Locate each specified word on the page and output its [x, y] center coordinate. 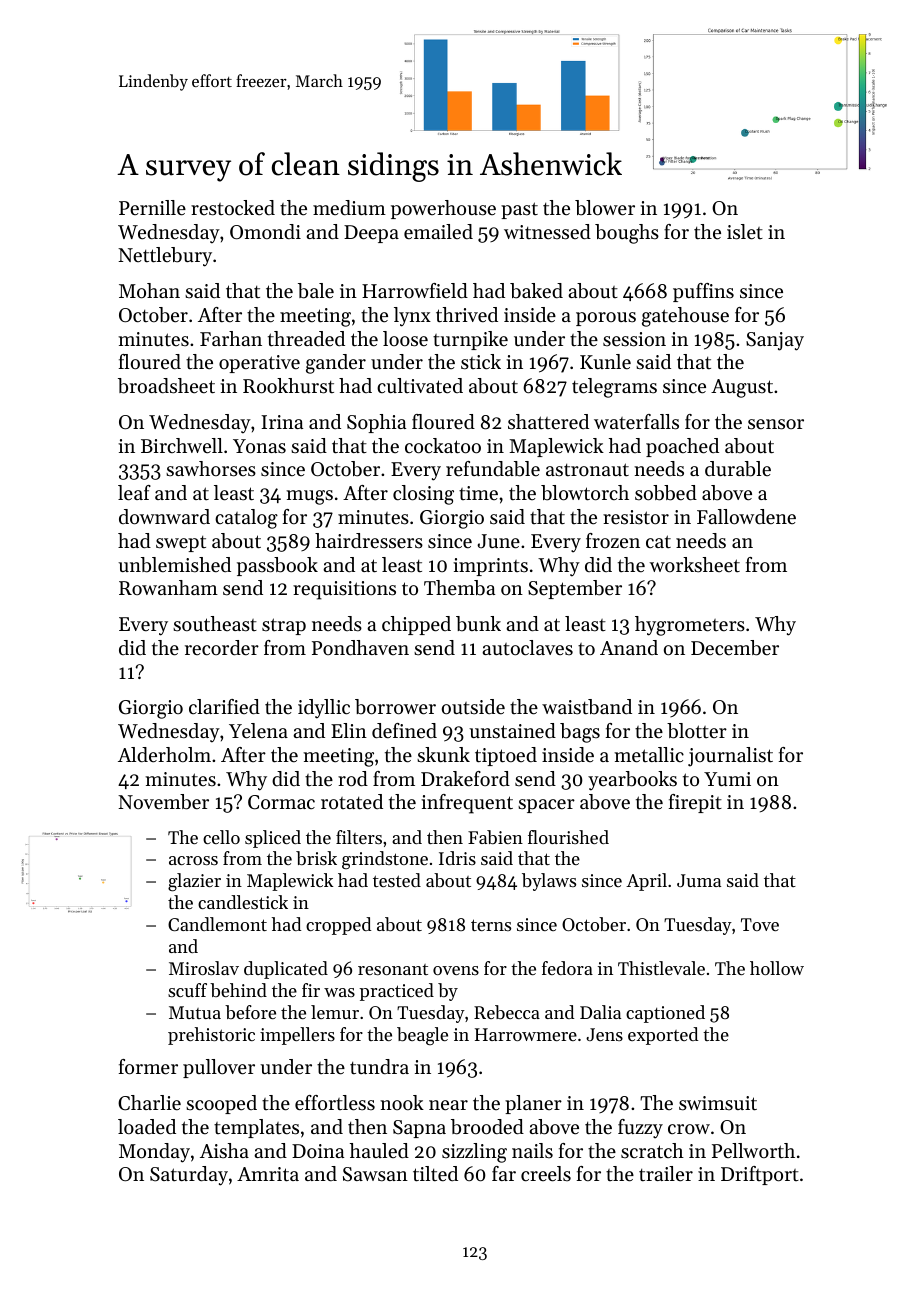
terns [491, 925]
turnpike [470, 340]
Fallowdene [746, 516]
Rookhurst [288, 386]
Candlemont [217, 924]
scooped [221, 1104]
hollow [777, 968]
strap [284, 626]
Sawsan [375, 1174]
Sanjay [775, 341]
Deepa [371, 234]
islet [745, 232]
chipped [416, 625]
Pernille [152, 208]
